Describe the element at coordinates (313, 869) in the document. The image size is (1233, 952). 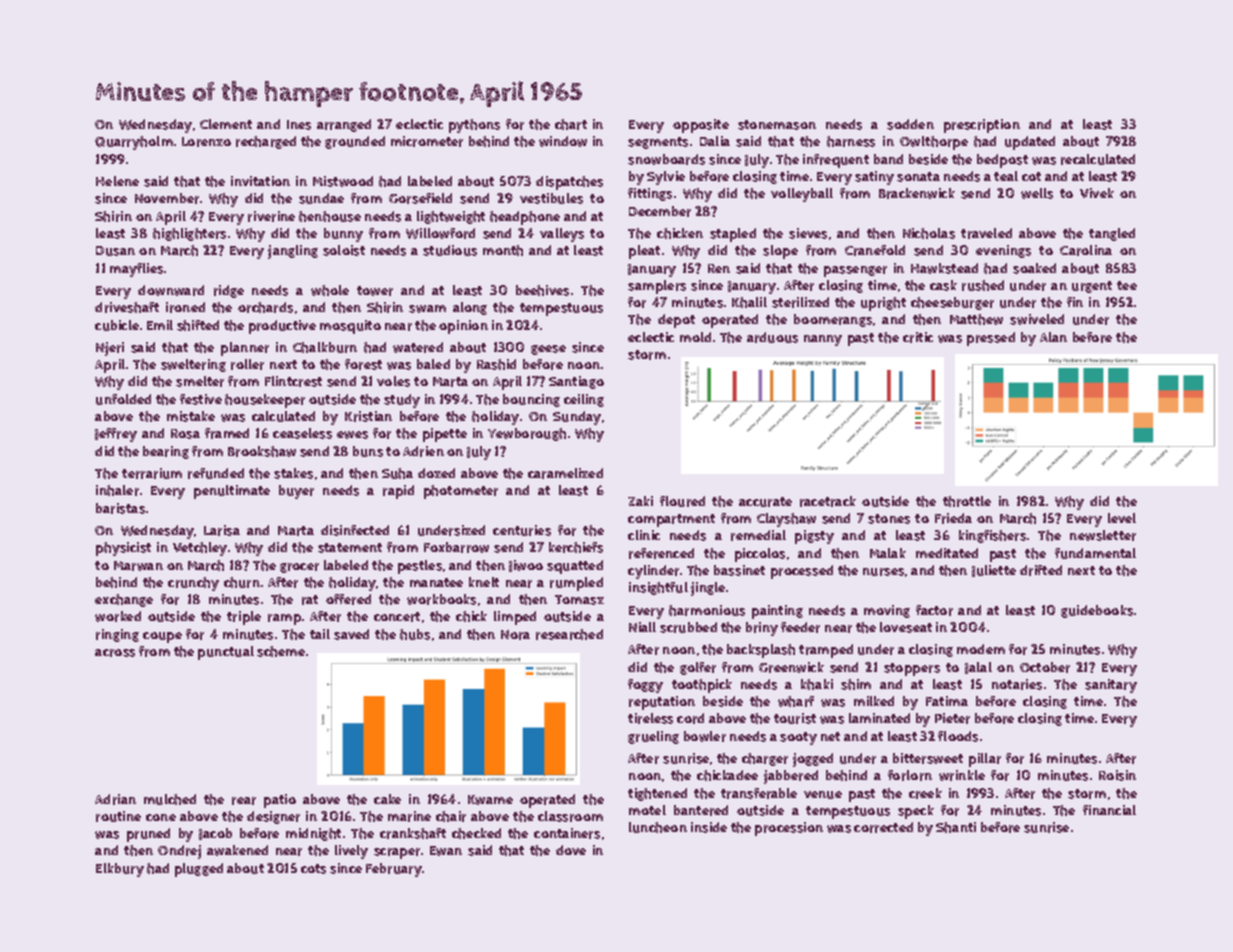
I see `cots` at that location.
